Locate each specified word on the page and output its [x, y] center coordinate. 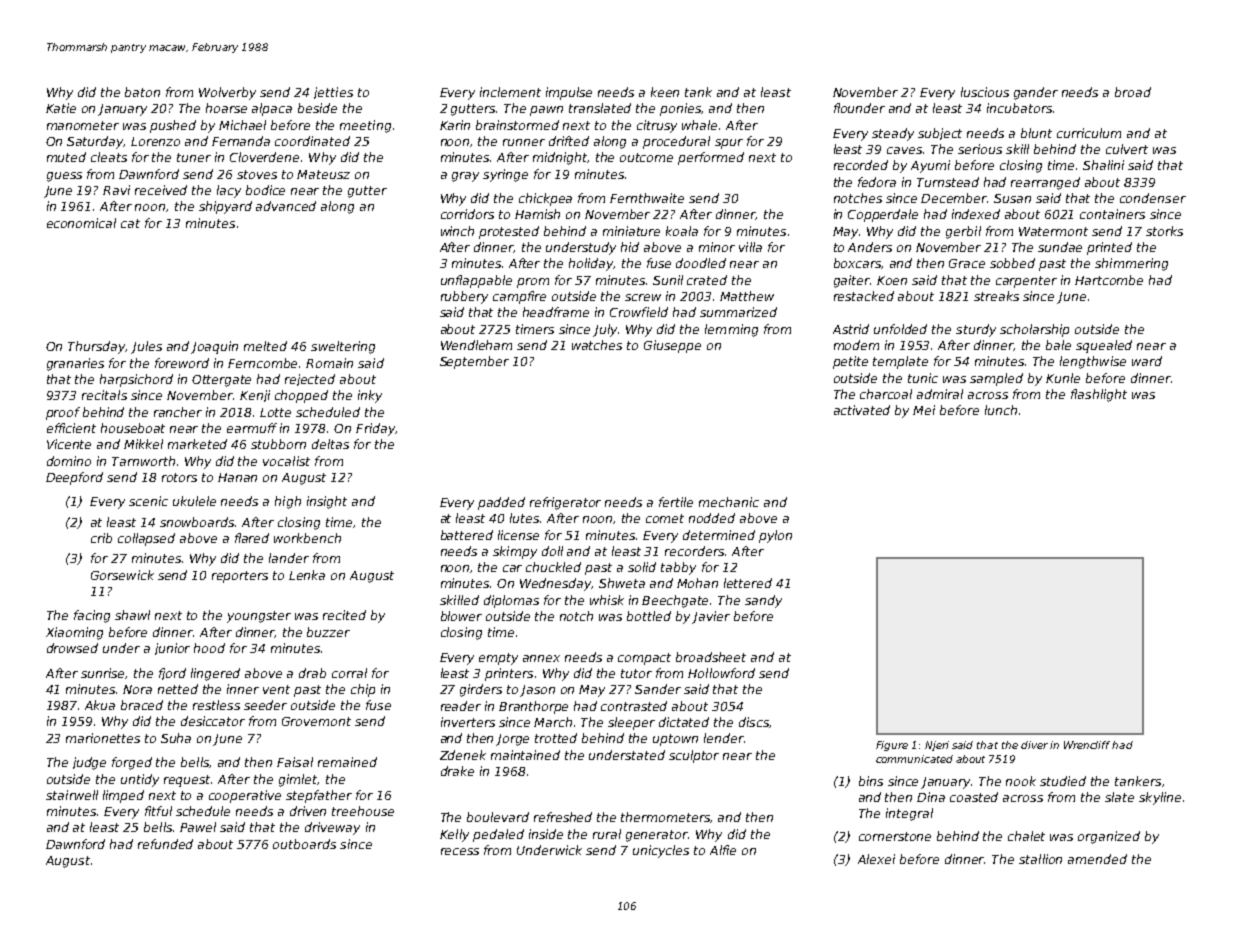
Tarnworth [143, 461]
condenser [1153, 198]
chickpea [545, 199]
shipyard [225, 207]
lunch [1001, 410]
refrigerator [565, 503]
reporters [240, 577]
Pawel [198, 827]
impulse [569, 93]
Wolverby [227, 93]
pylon [775, 536]
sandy [763, 601]
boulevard [498, 817]
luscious [985, 92]
